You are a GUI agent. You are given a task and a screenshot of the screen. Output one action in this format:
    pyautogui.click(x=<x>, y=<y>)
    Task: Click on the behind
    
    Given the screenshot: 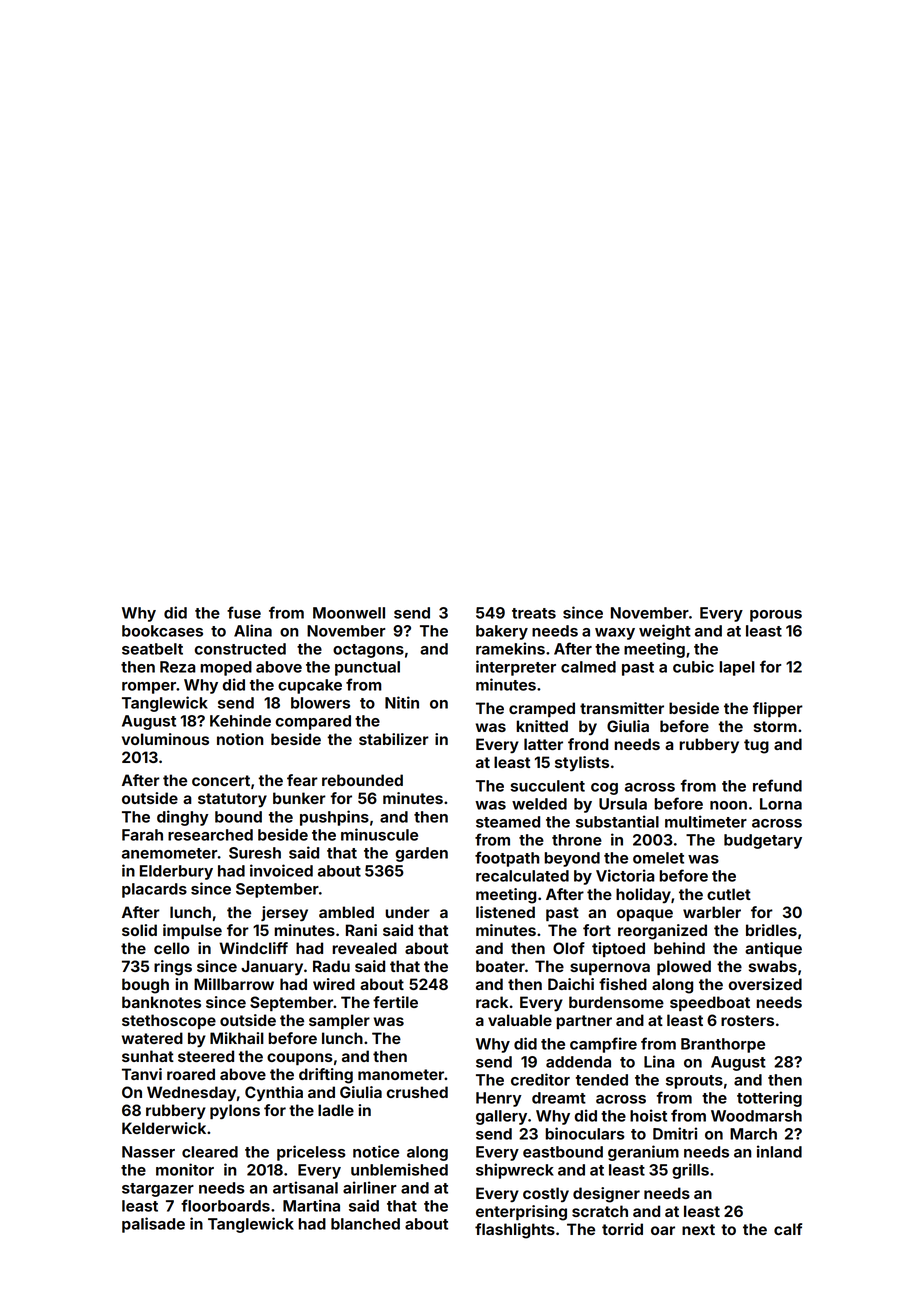 What is the action you would take?
    pyautogui.click(x=679, y=948)
